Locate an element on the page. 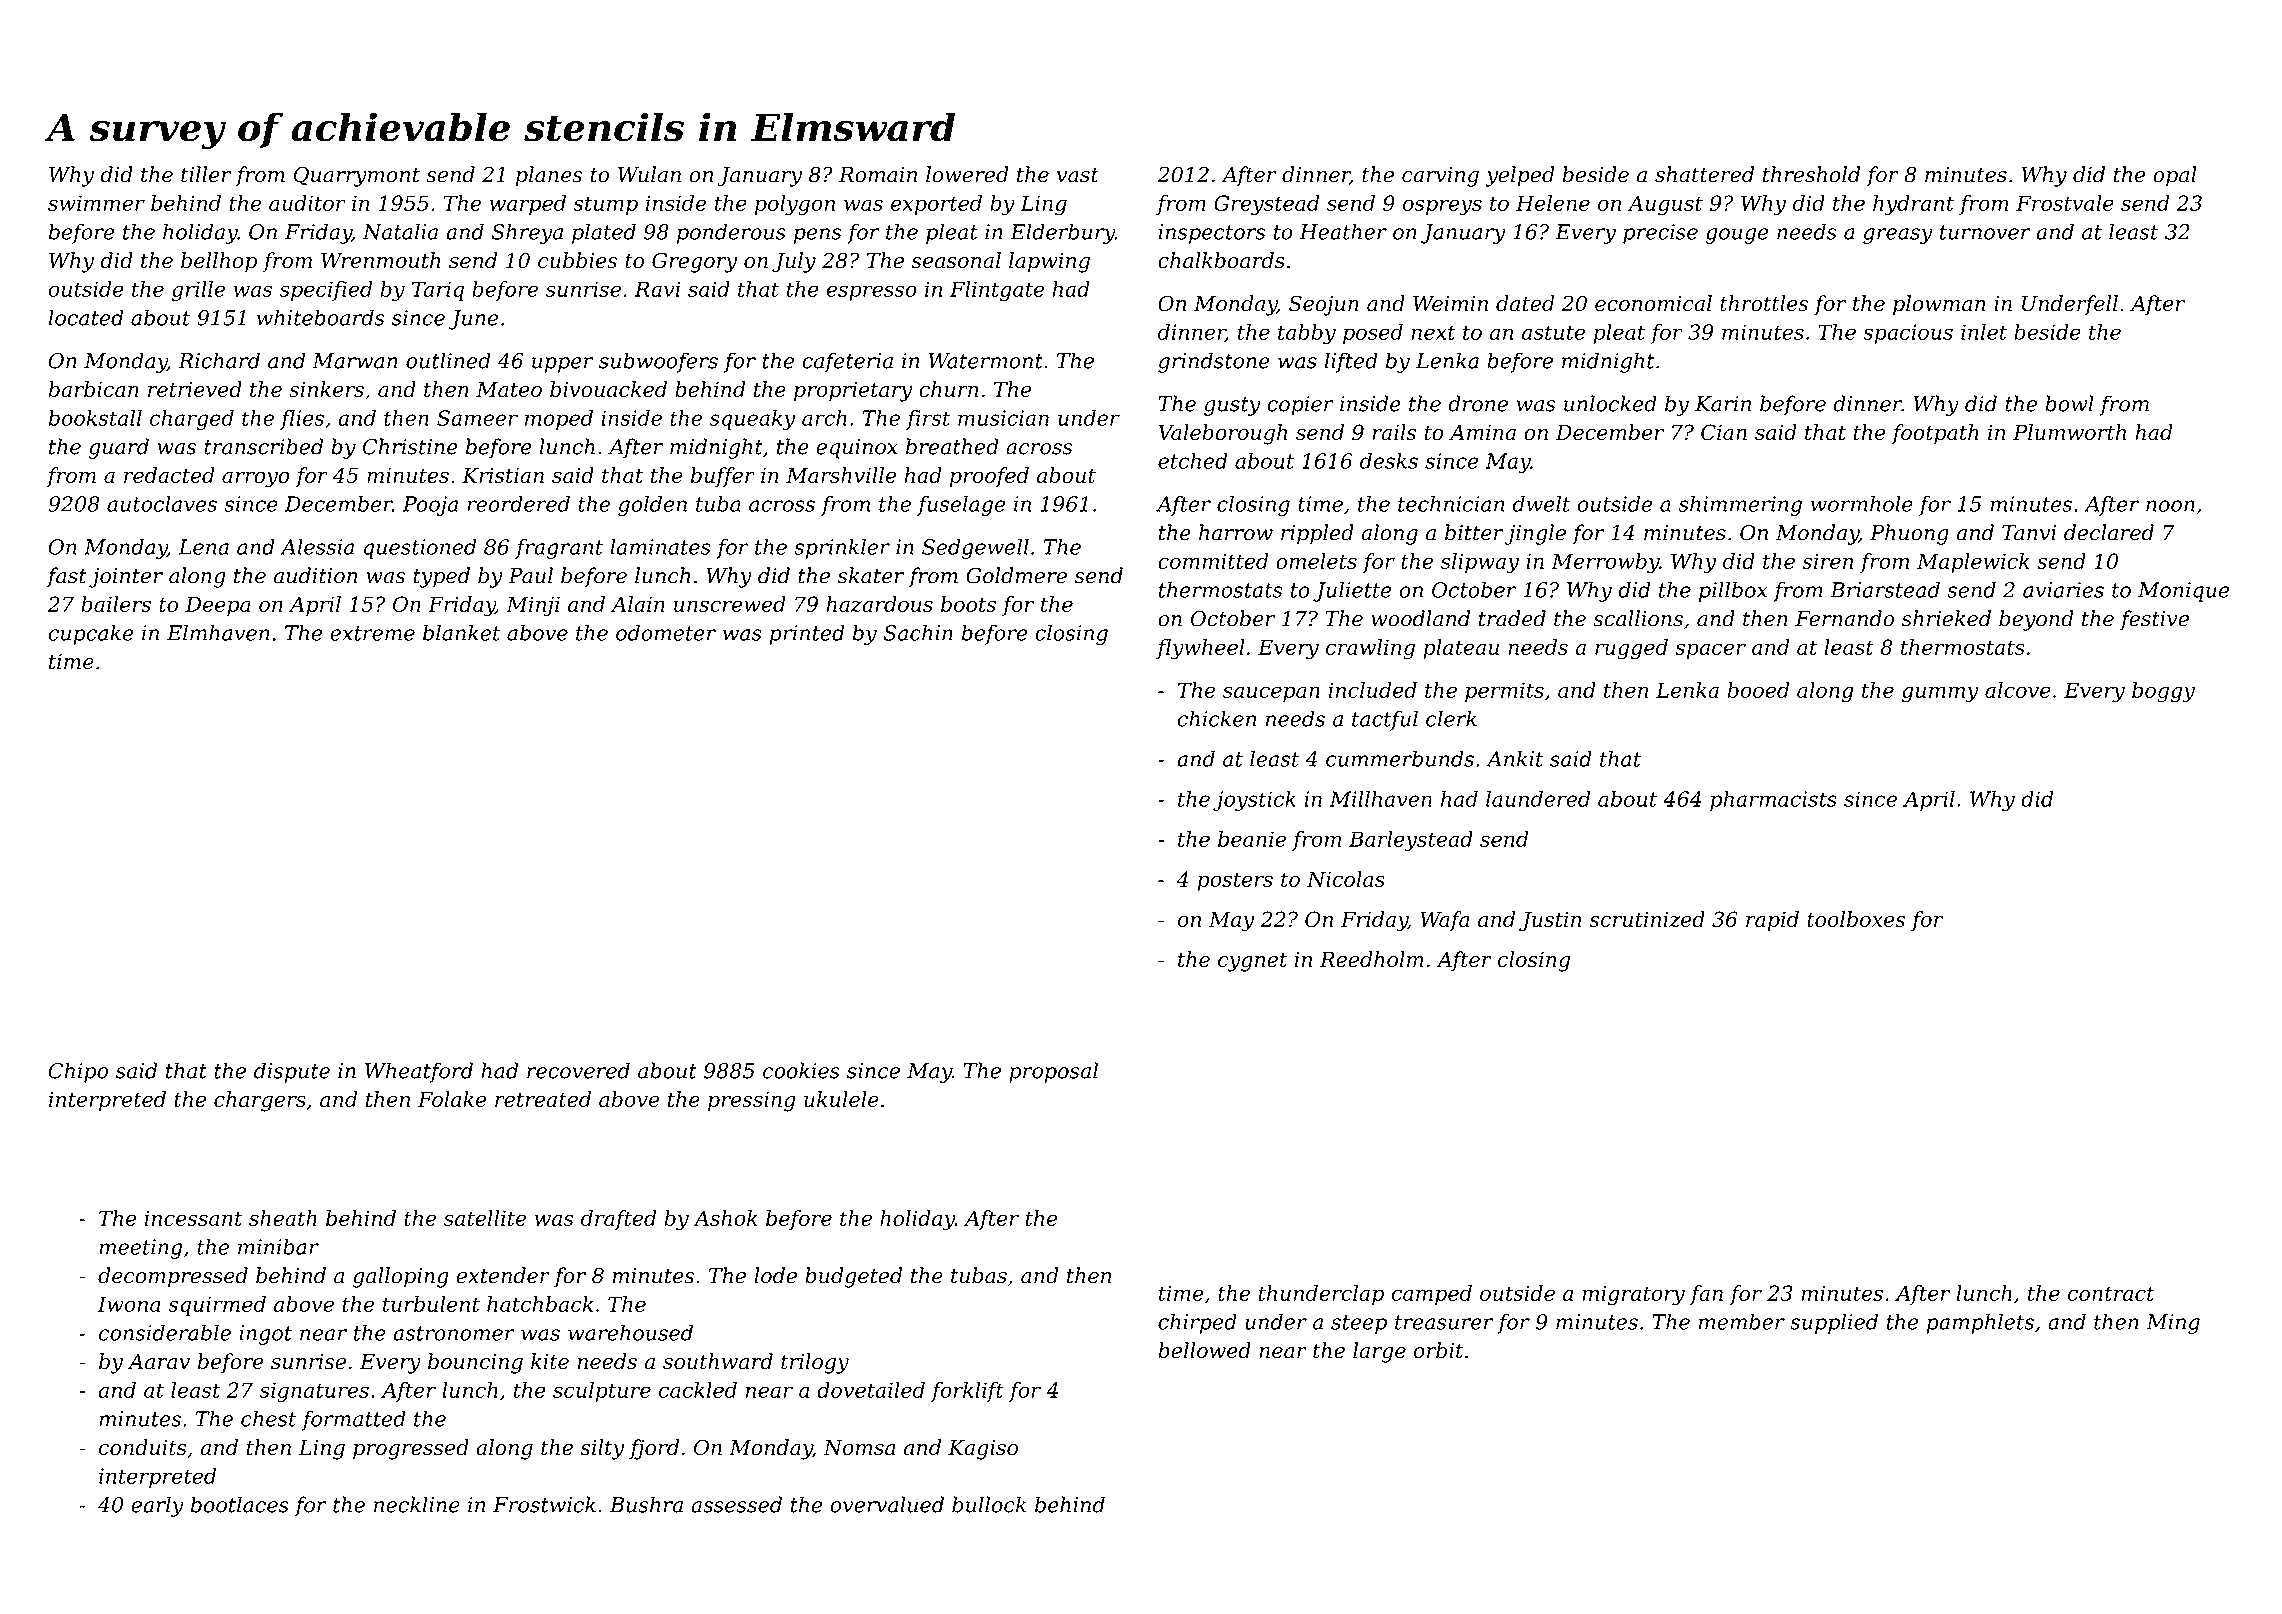 This document has width=2282, height=1614. early is located at coordinates (157, 1506).
